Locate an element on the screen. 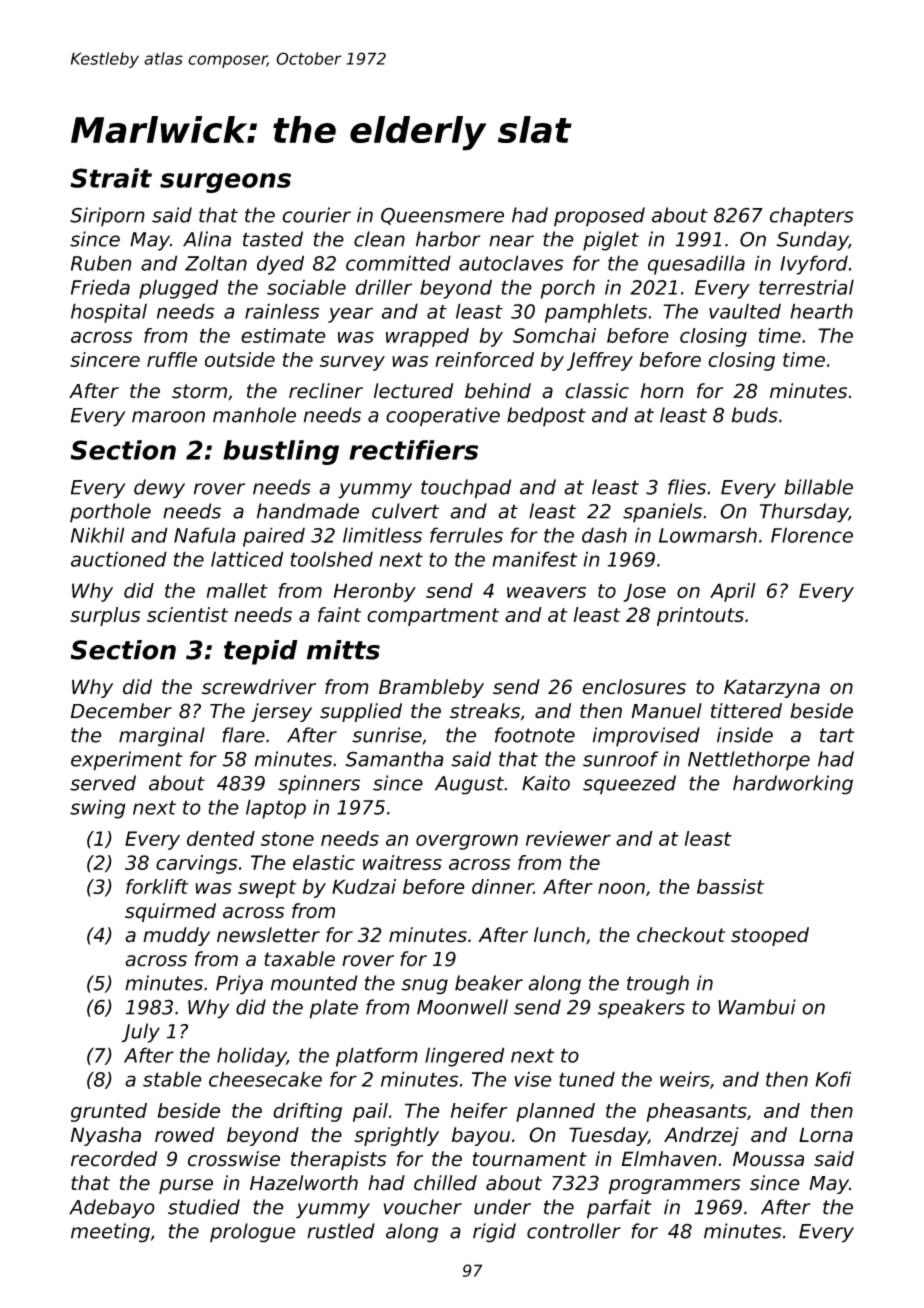 The width and height of the screenshot is (924, 1308). chapters is located at coordinates (812, 217).
